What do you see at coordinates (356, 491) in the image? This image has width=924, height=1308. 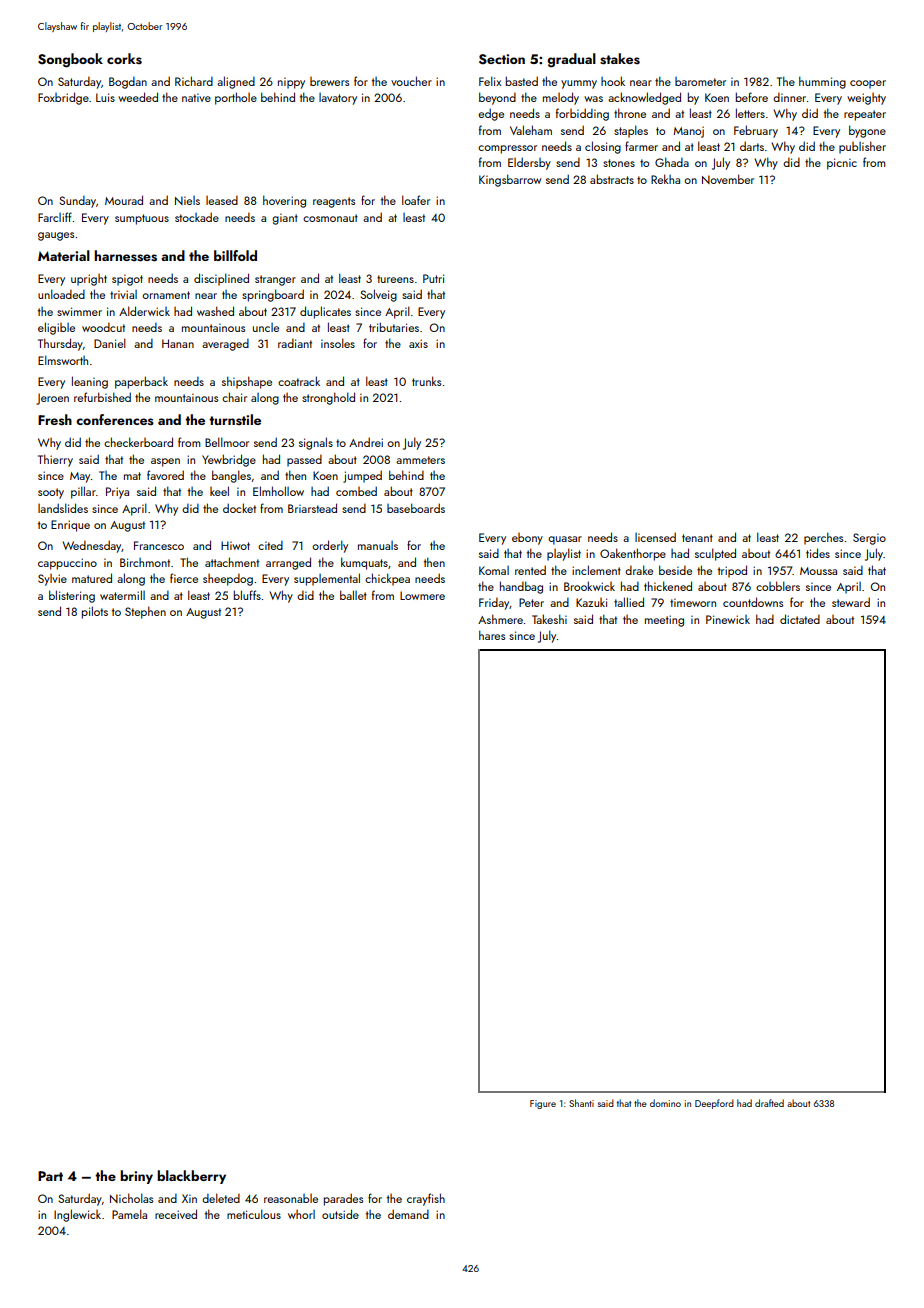 I see `combed` at bounding box center [356, 491].
